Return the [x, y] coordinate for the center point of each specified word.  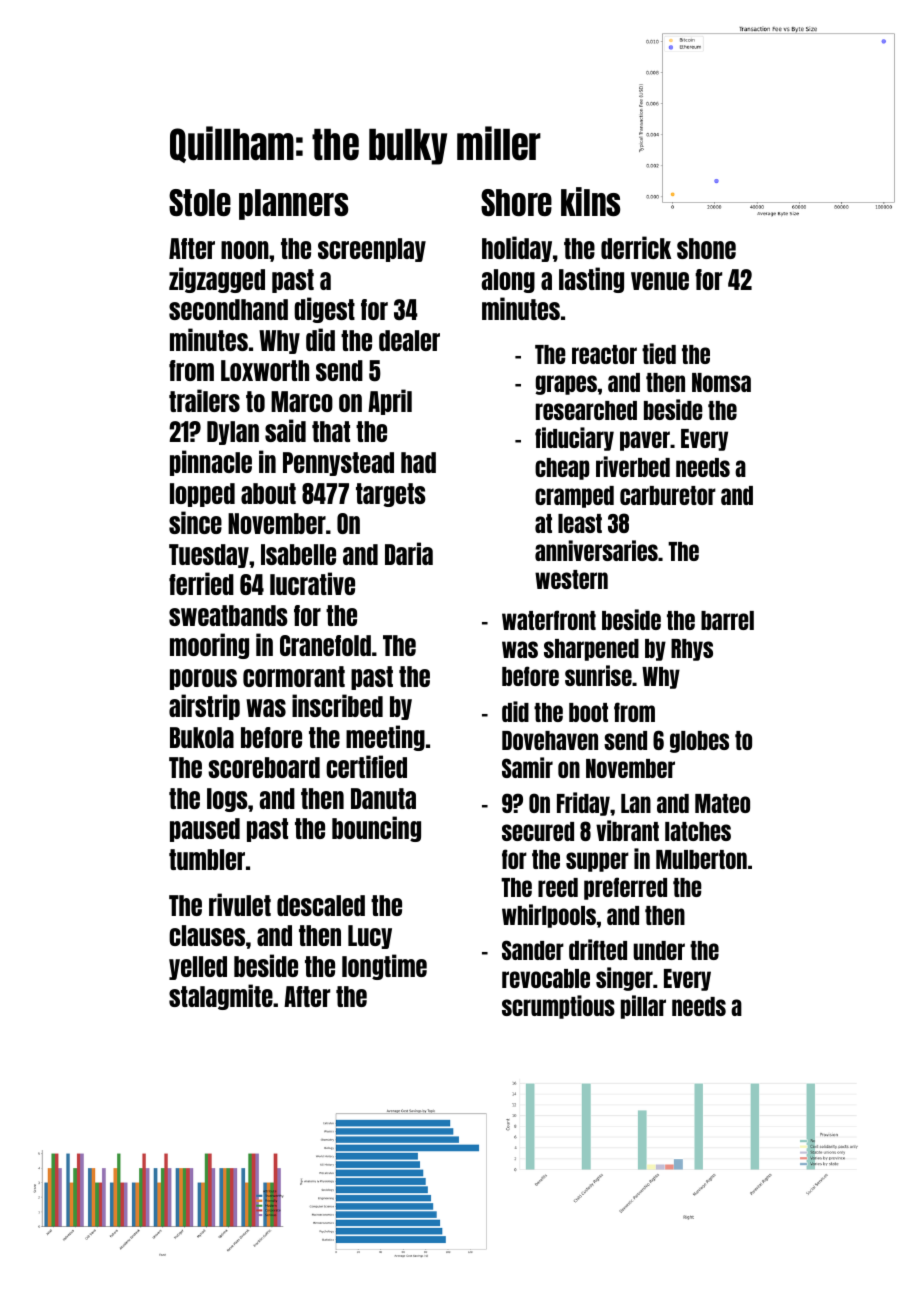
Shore [516, 202]
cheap [562, 469]
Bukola [202, 737]
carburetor [668, 495]
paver [645, 441]
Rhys [692, 650]
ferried [201, 583]
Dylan [233, 433]
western [571, 579]
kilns [590, 201]
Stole [200, 202]
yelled [198, 968]
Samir [527, 767]
